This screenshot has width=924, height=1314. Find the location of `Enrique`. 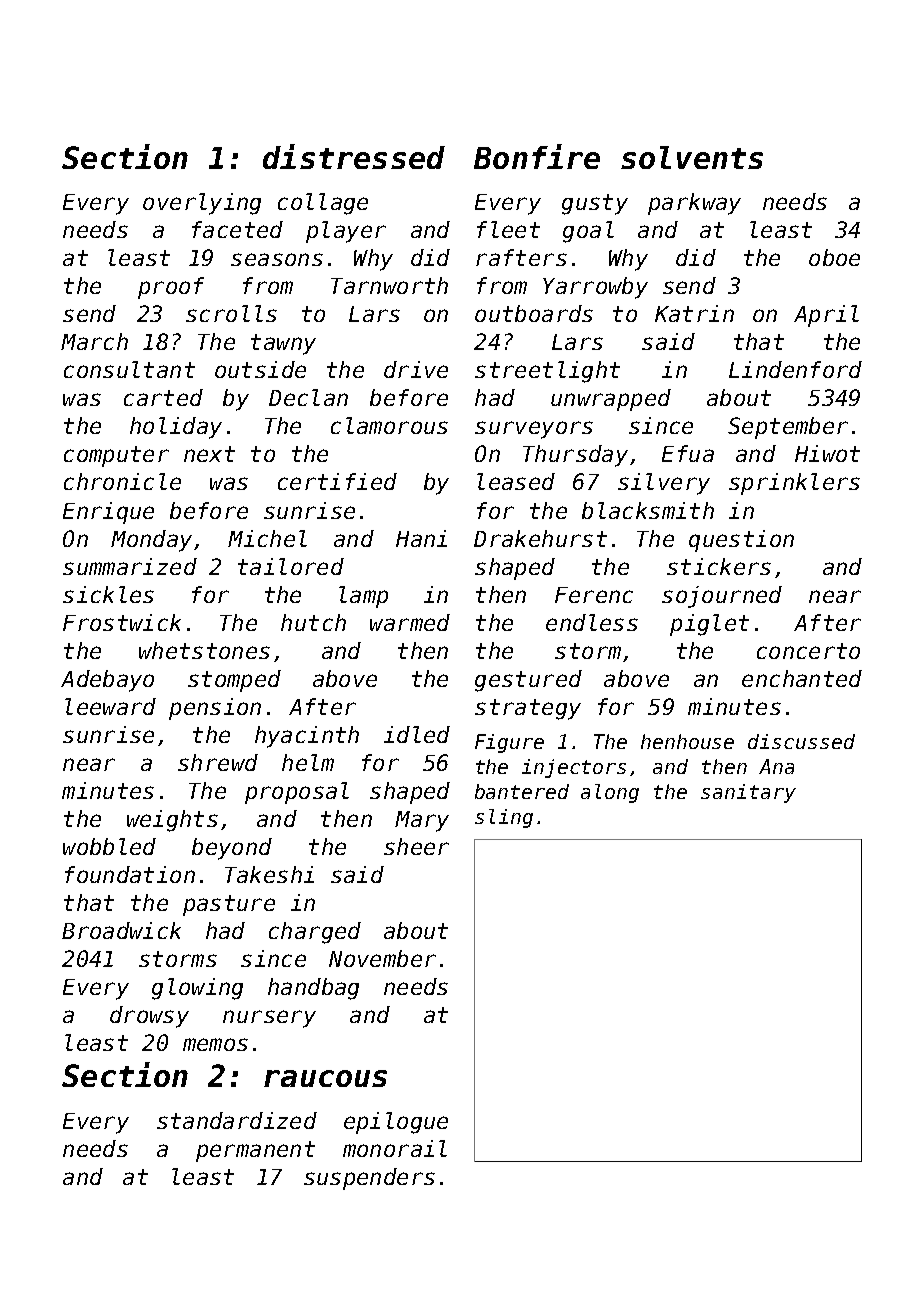

Enrique is located at coordinates (108, 513).
